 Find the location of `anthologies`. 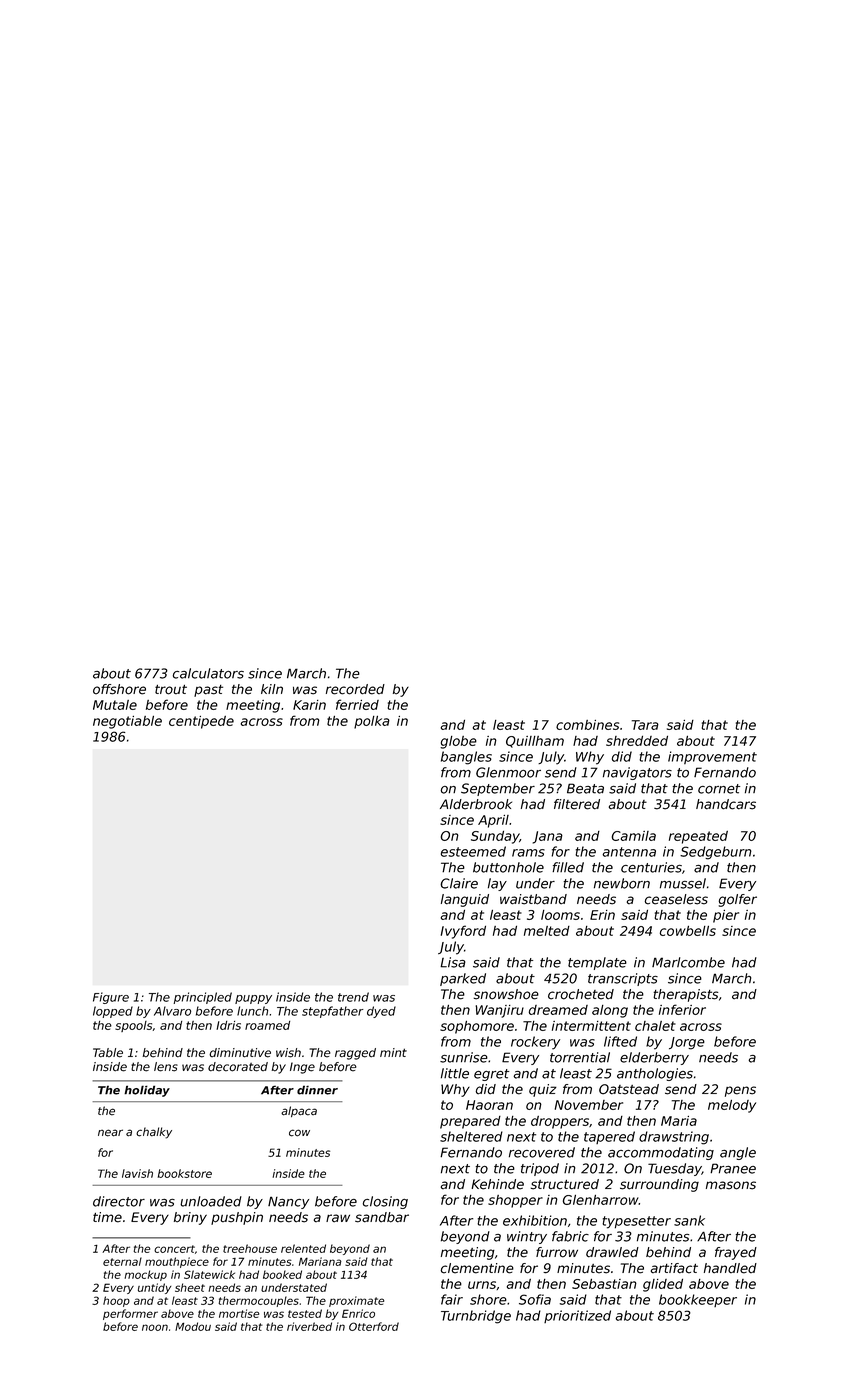

anthologies is located at coordinates (655, 1074).
